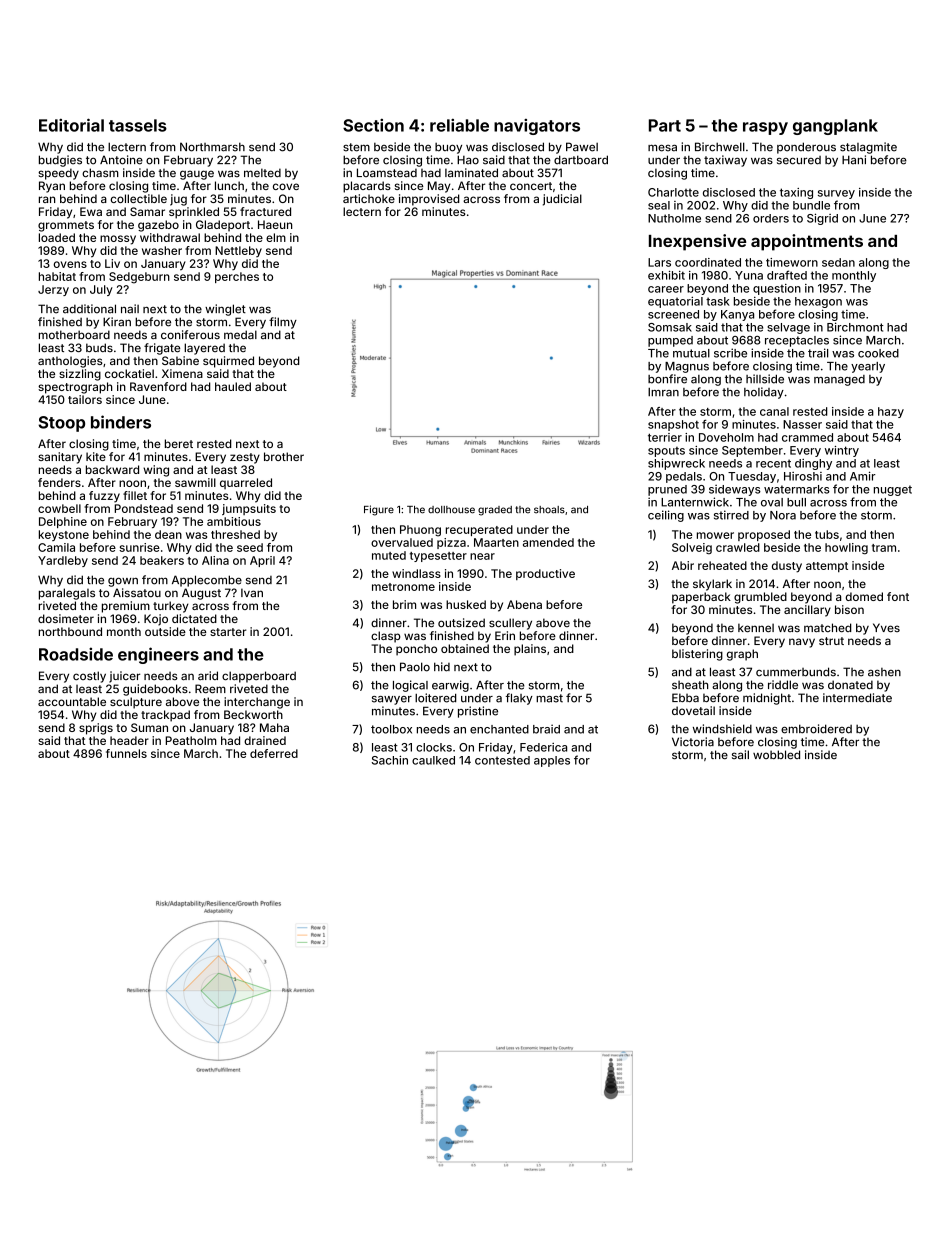 This image has height=1233, width=952. What do you see at coordinates (71, 125) in the image?
I see `Editorial` at bounding box center [71, 125].
